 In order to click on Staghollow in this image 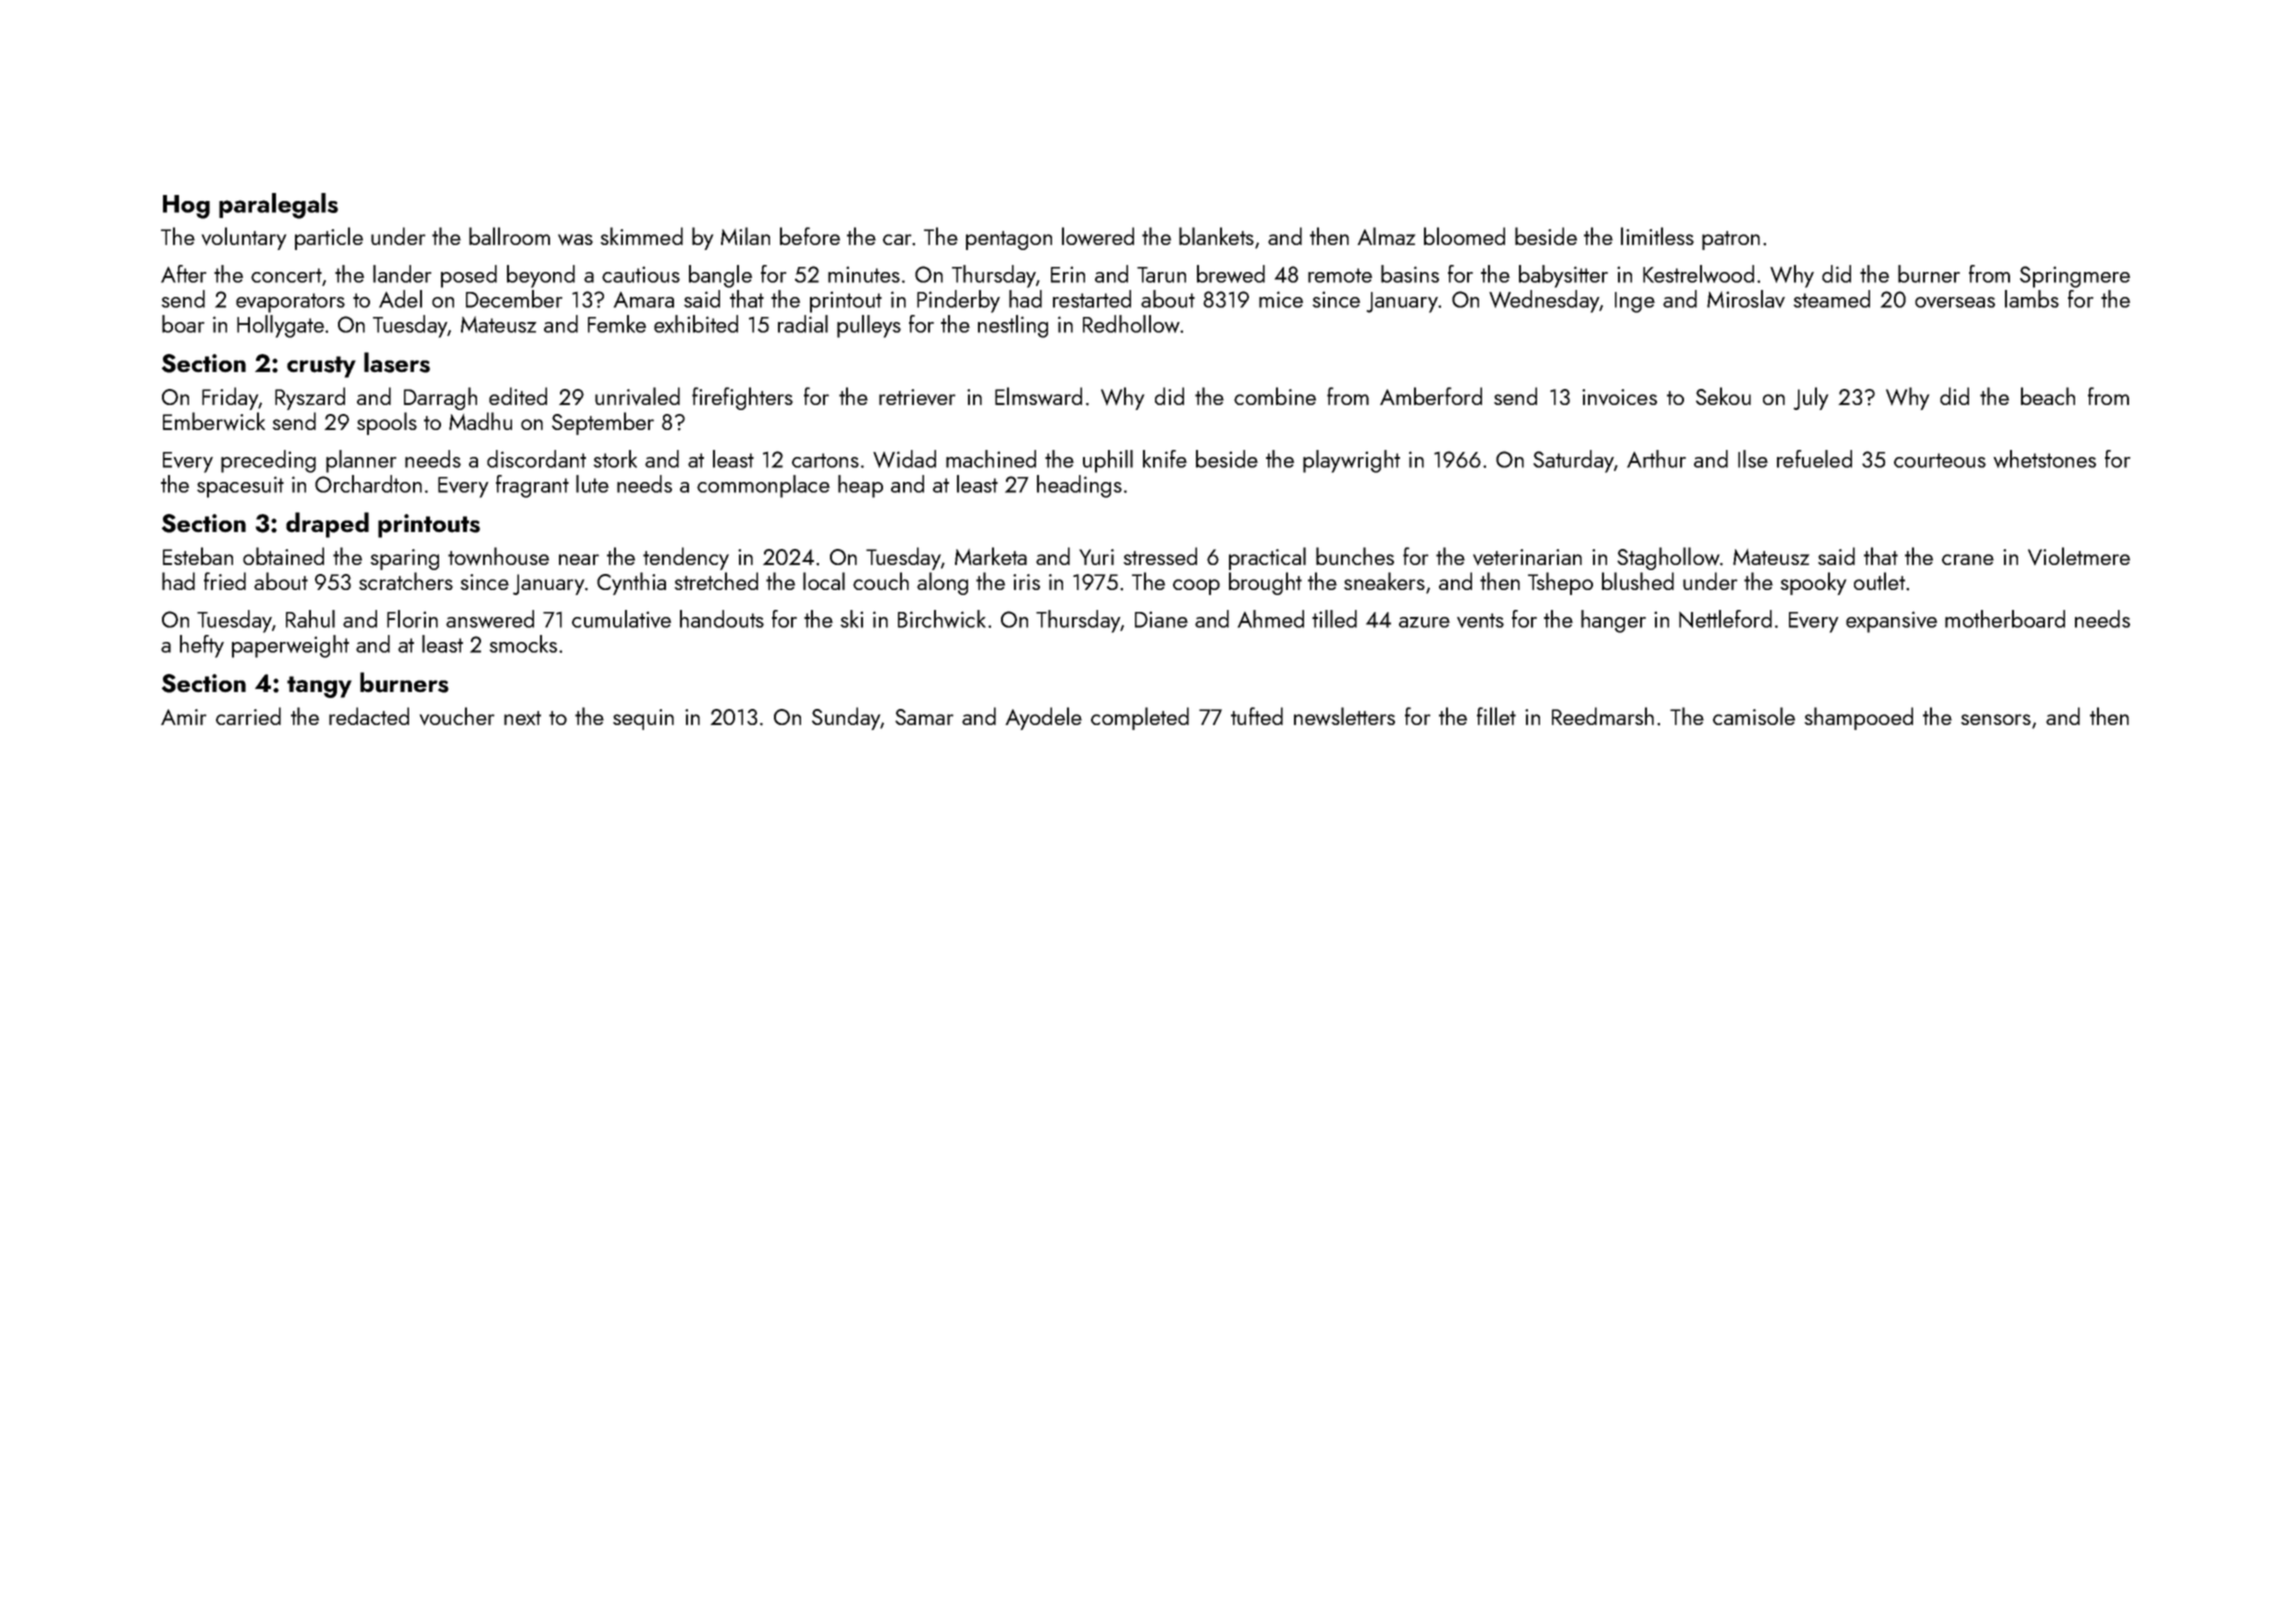, I will do `click(1668, 558)`.
